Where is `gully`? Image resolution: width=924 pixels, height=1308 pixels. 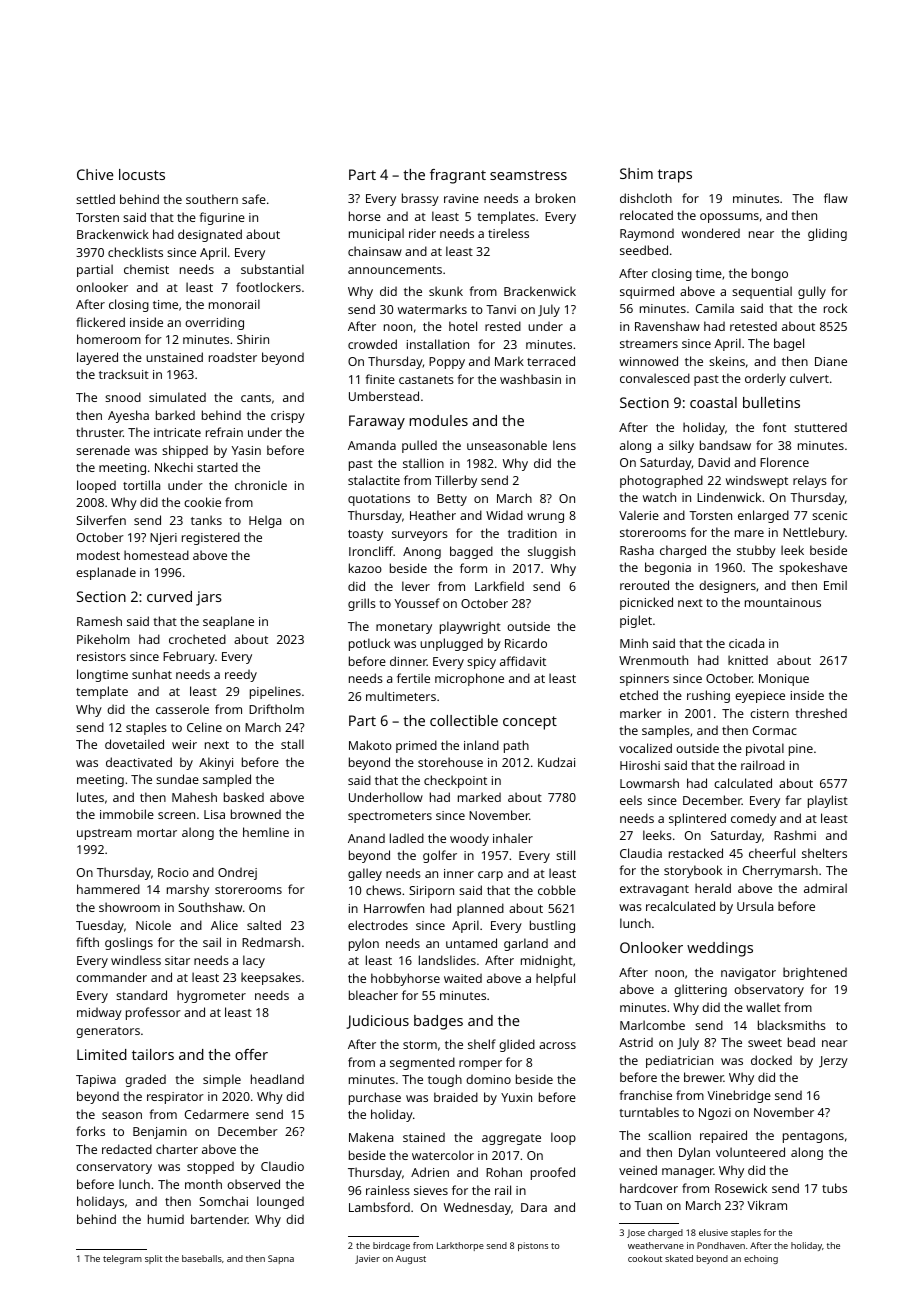 gully is located at coordinates (812, 292).
